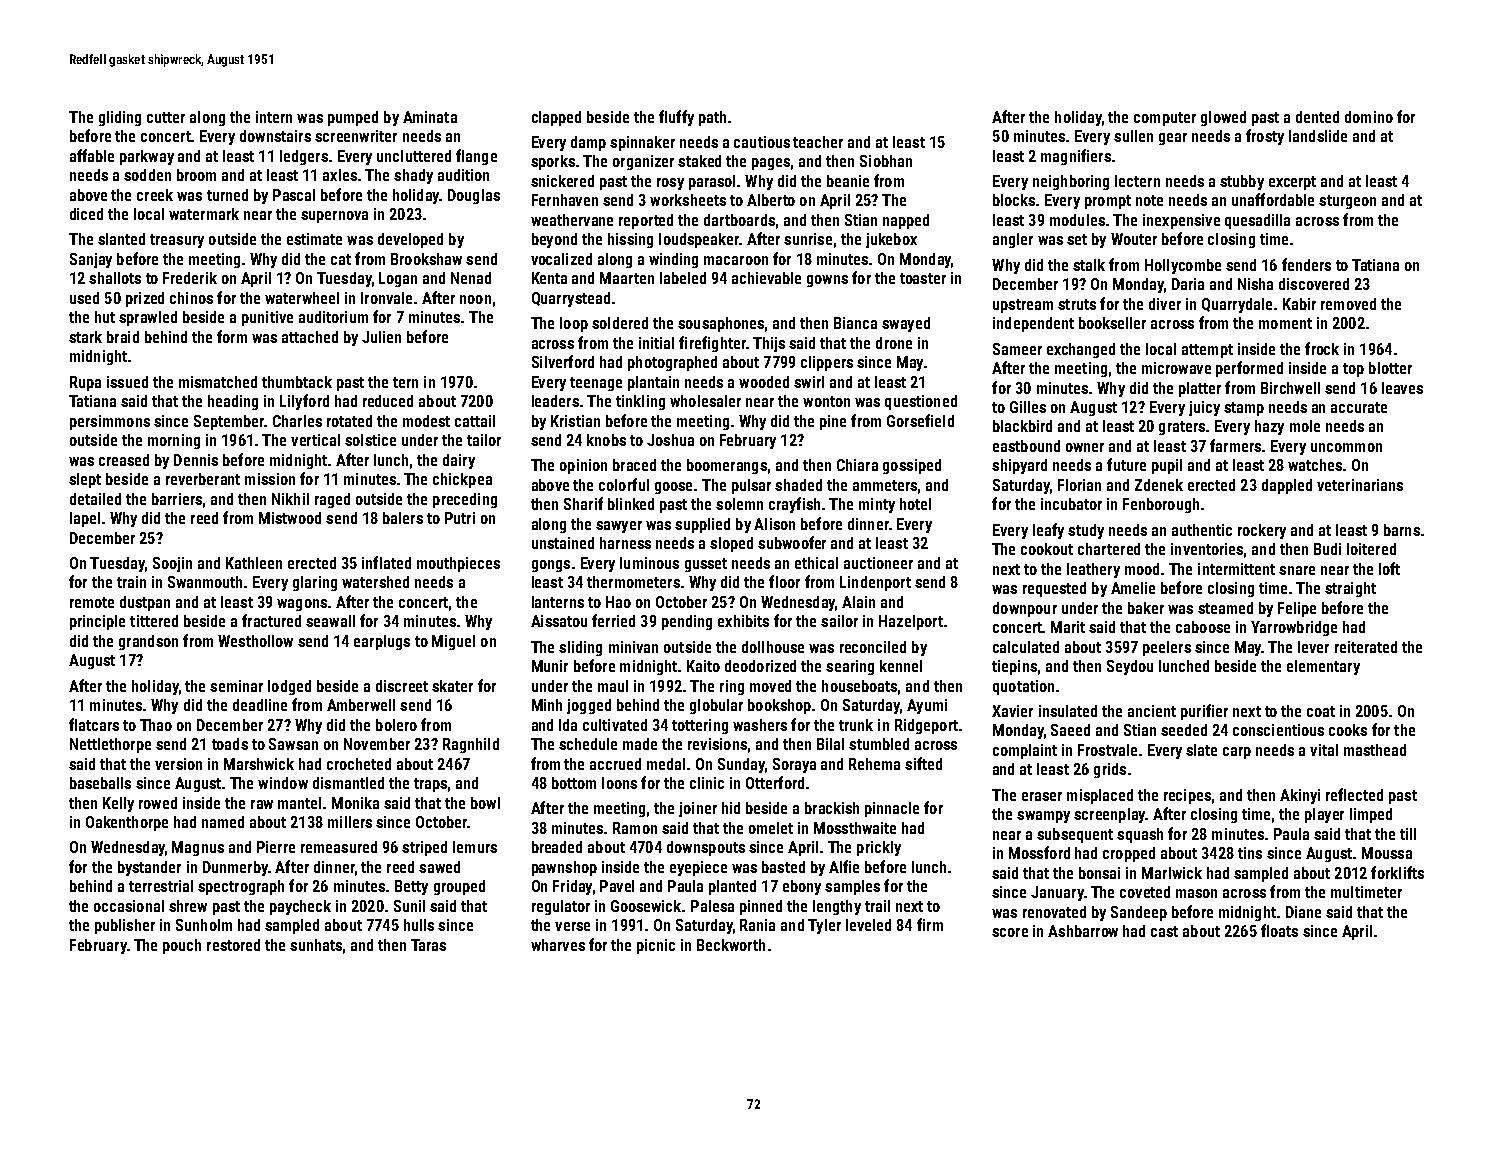  What do you see at coordinates (414, 156) in the page?
I see `uncluttered` at bounding box center [414, 156].
